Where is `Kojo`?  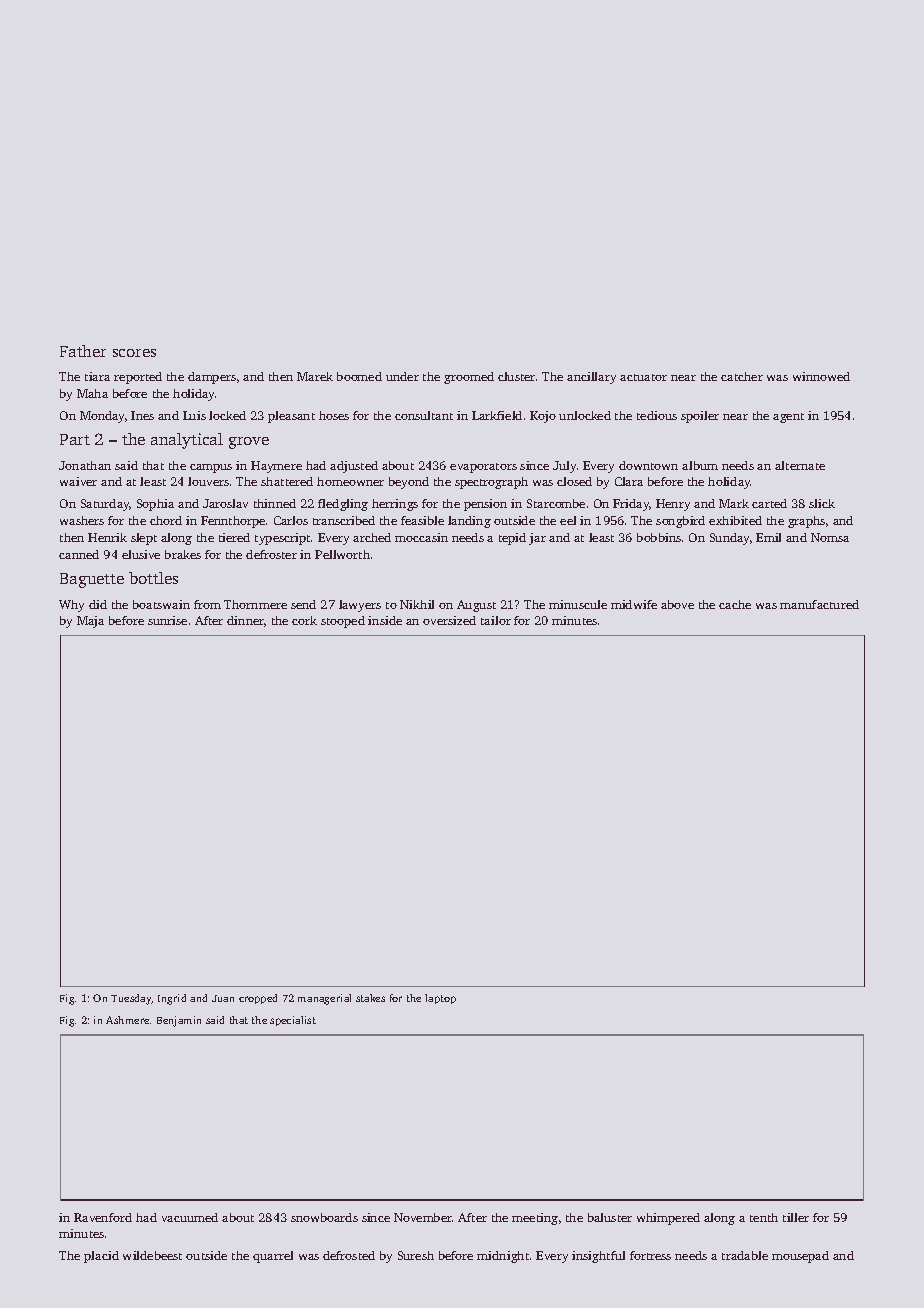
Kojo is located at coordinates (543, 417).
